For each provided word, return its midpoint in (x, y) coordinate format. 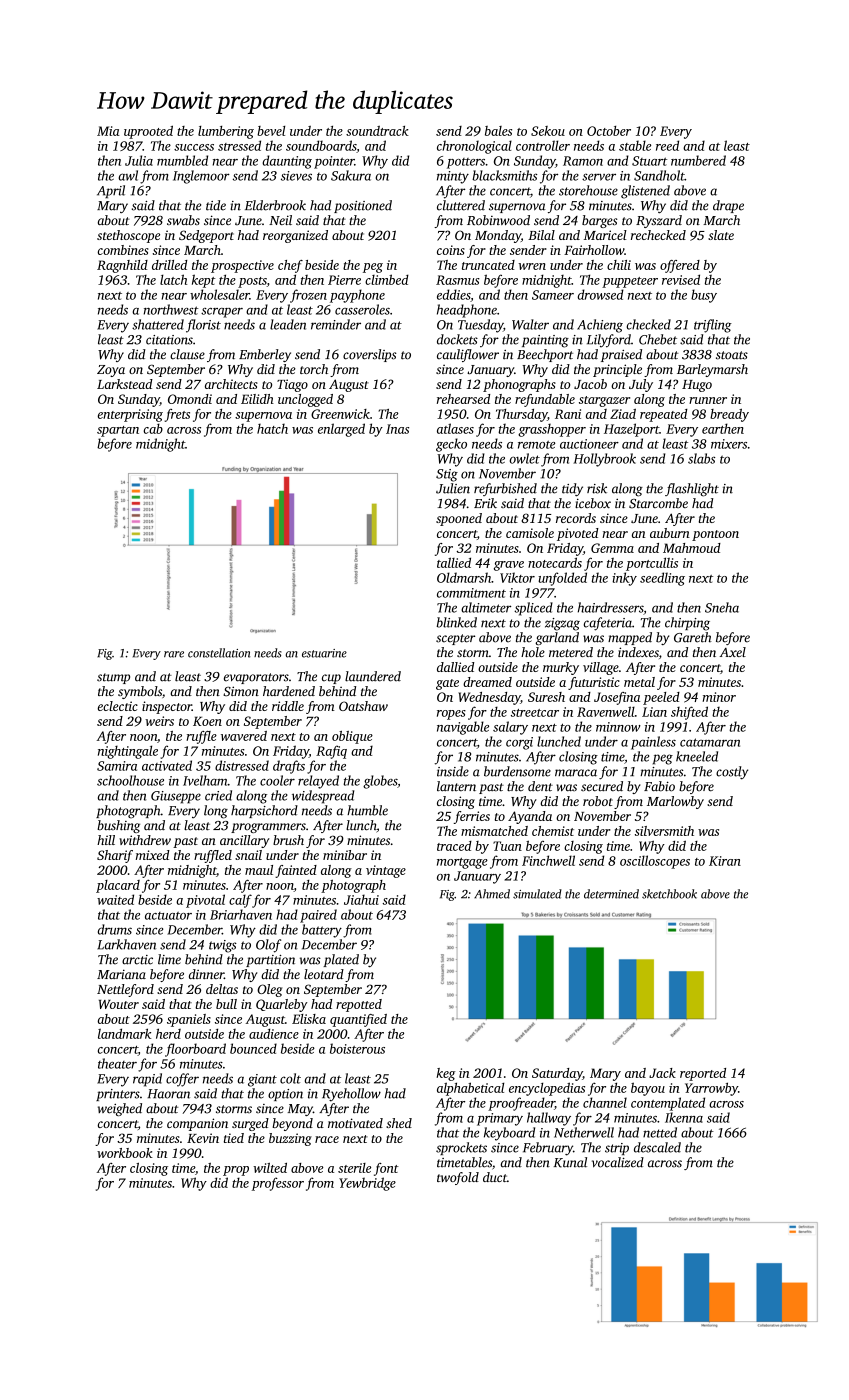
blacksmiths (504, 175)
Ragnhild (122, 266)
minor (719, 697)
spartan (118, 431)
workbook (125, 1153)
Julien (453, 488)
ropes (451, 715)
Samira (117, 766)
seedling (662, 579)
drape (728, 206)
